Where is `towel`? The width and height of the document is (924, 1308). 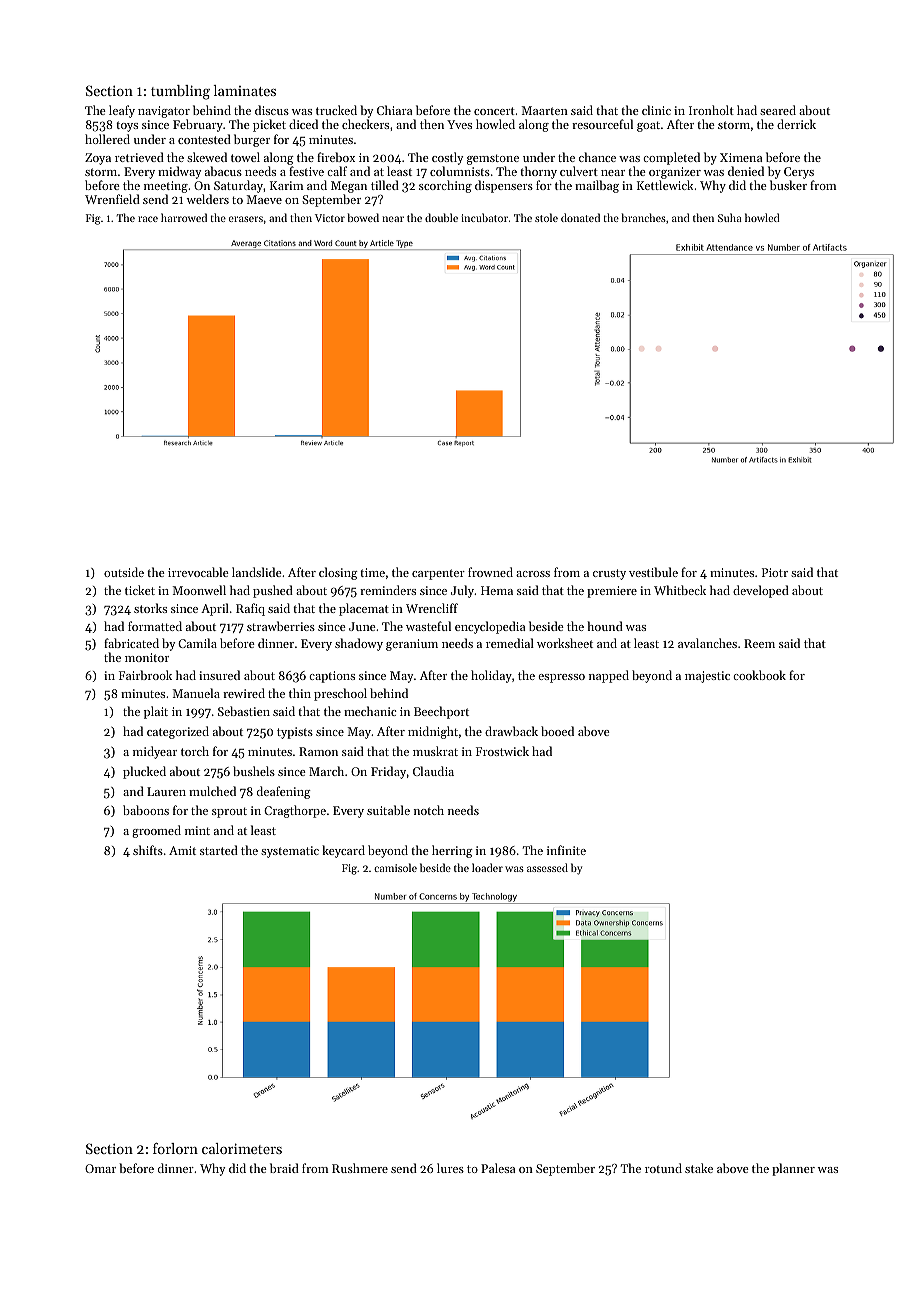 towel is located at coordinates (245, 157).
